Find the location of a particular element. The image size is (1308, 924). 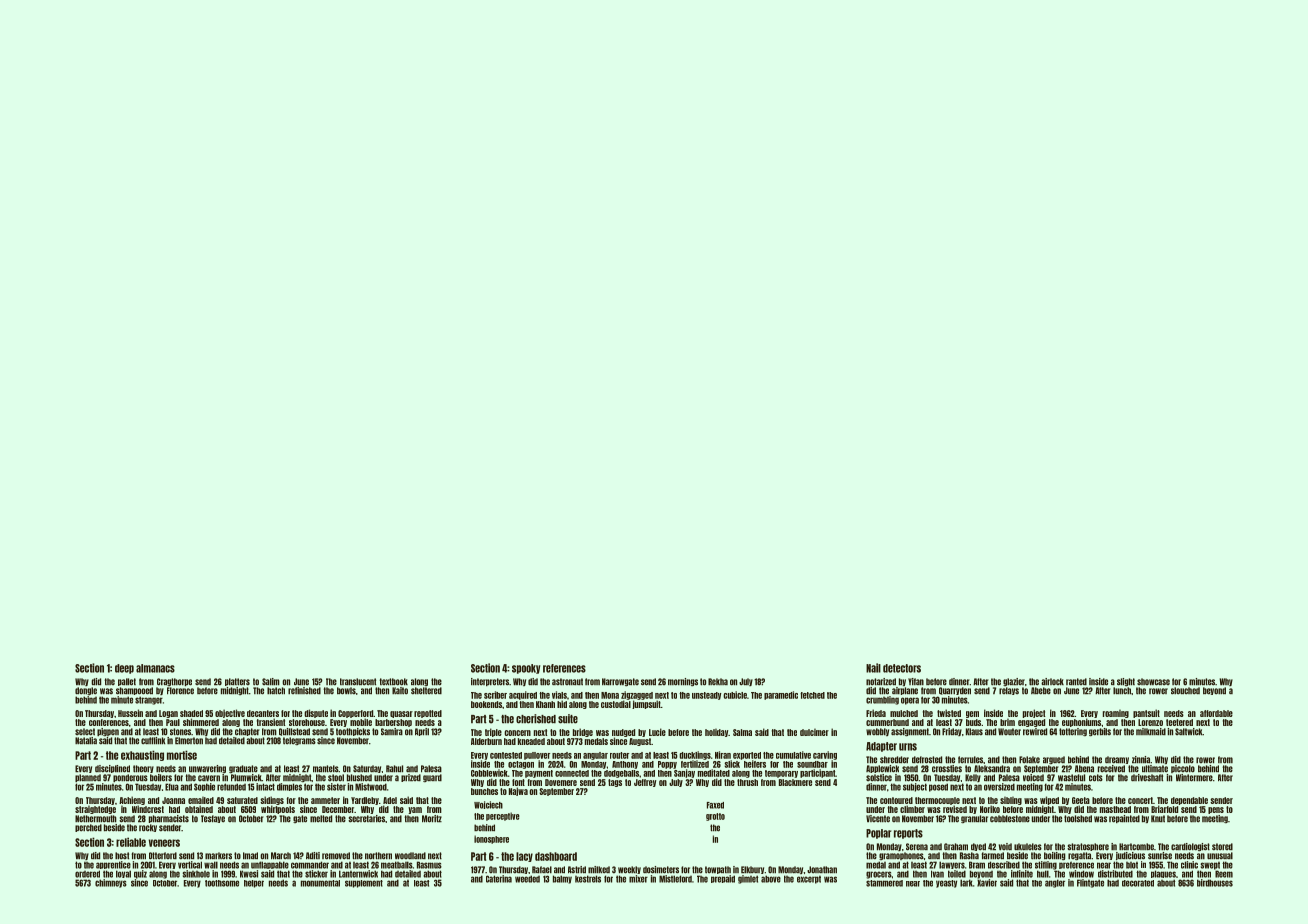

Jonathan is located at coordinates (822, 870).
